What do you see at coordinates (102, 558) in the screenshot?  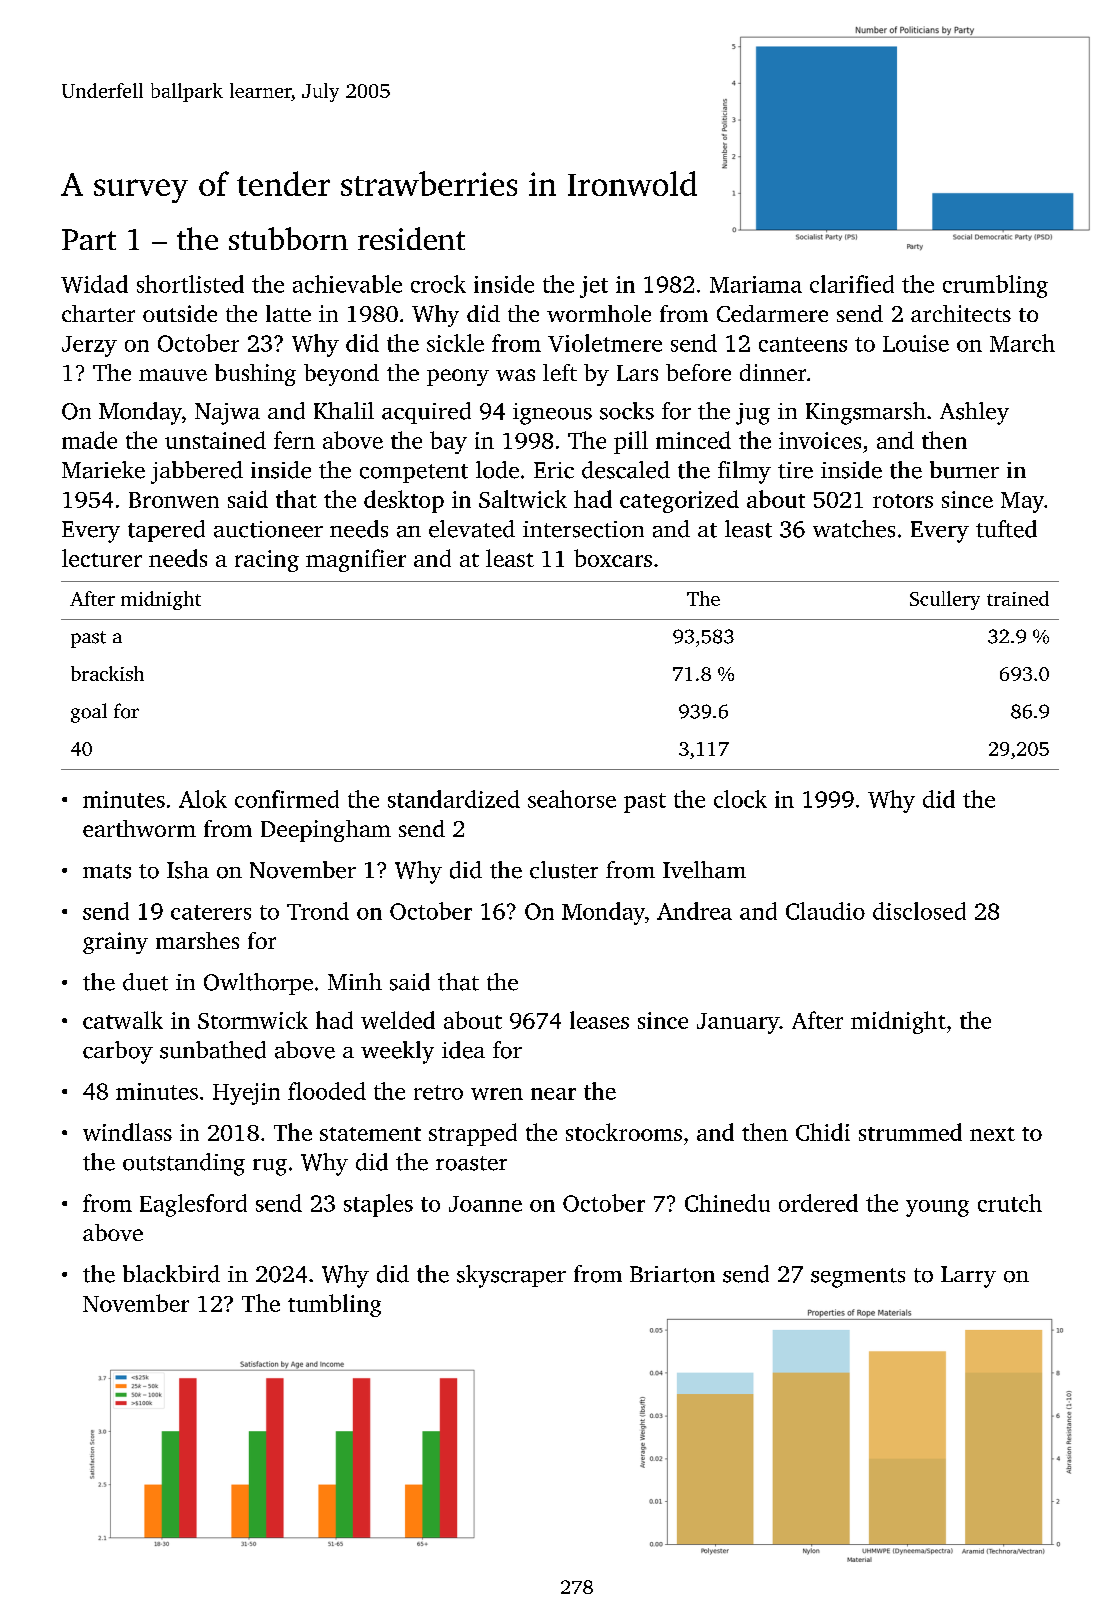 I see `lecturer` at bounding box center [102, 558].
